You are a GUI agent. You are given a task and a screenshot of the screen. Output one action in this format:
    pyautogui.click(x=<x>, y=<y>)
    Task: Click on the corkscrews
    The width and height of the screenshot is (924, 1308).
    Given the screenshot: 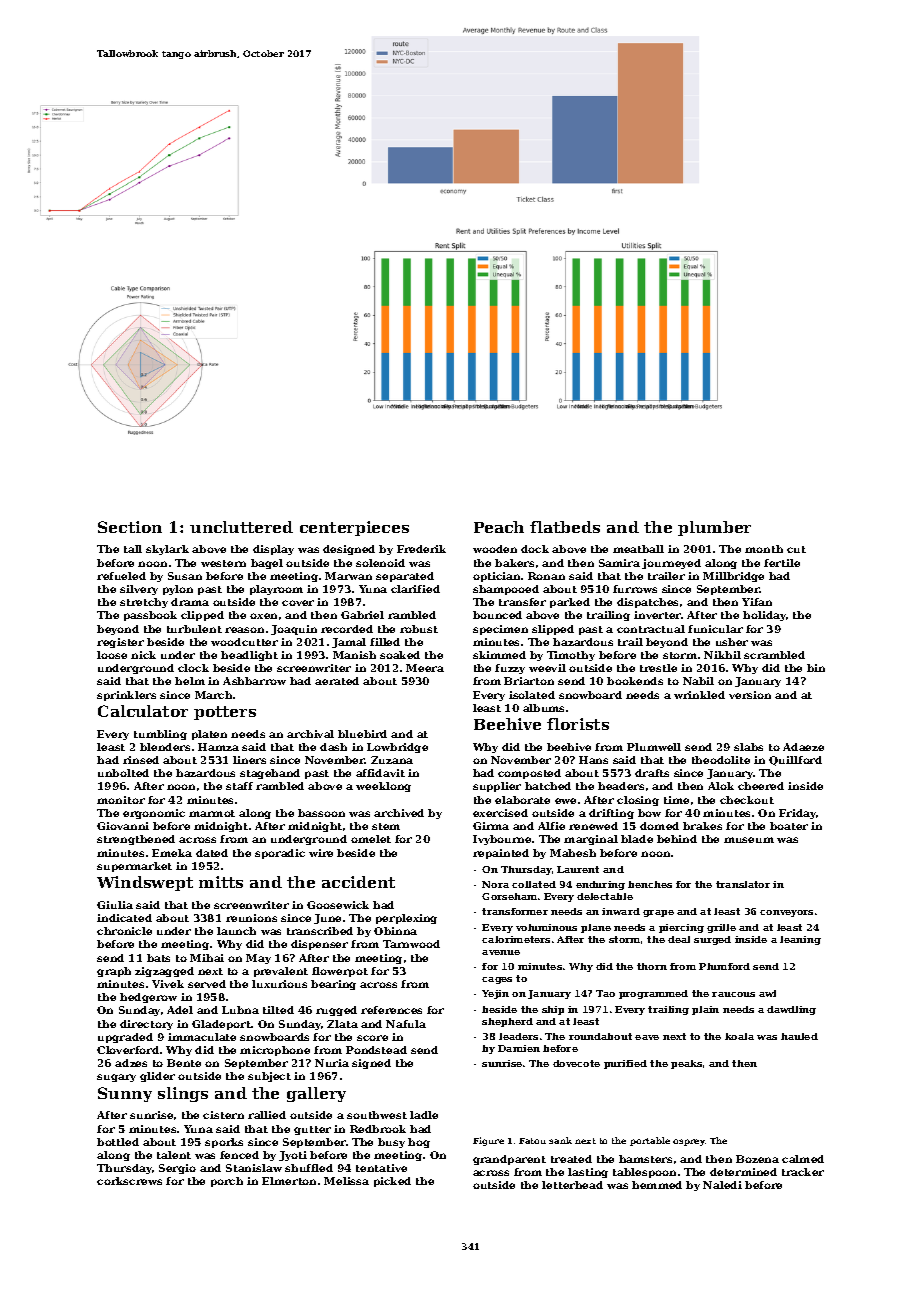 What is the action you would take?
    pyautogui.click(x=129, y=1181)
